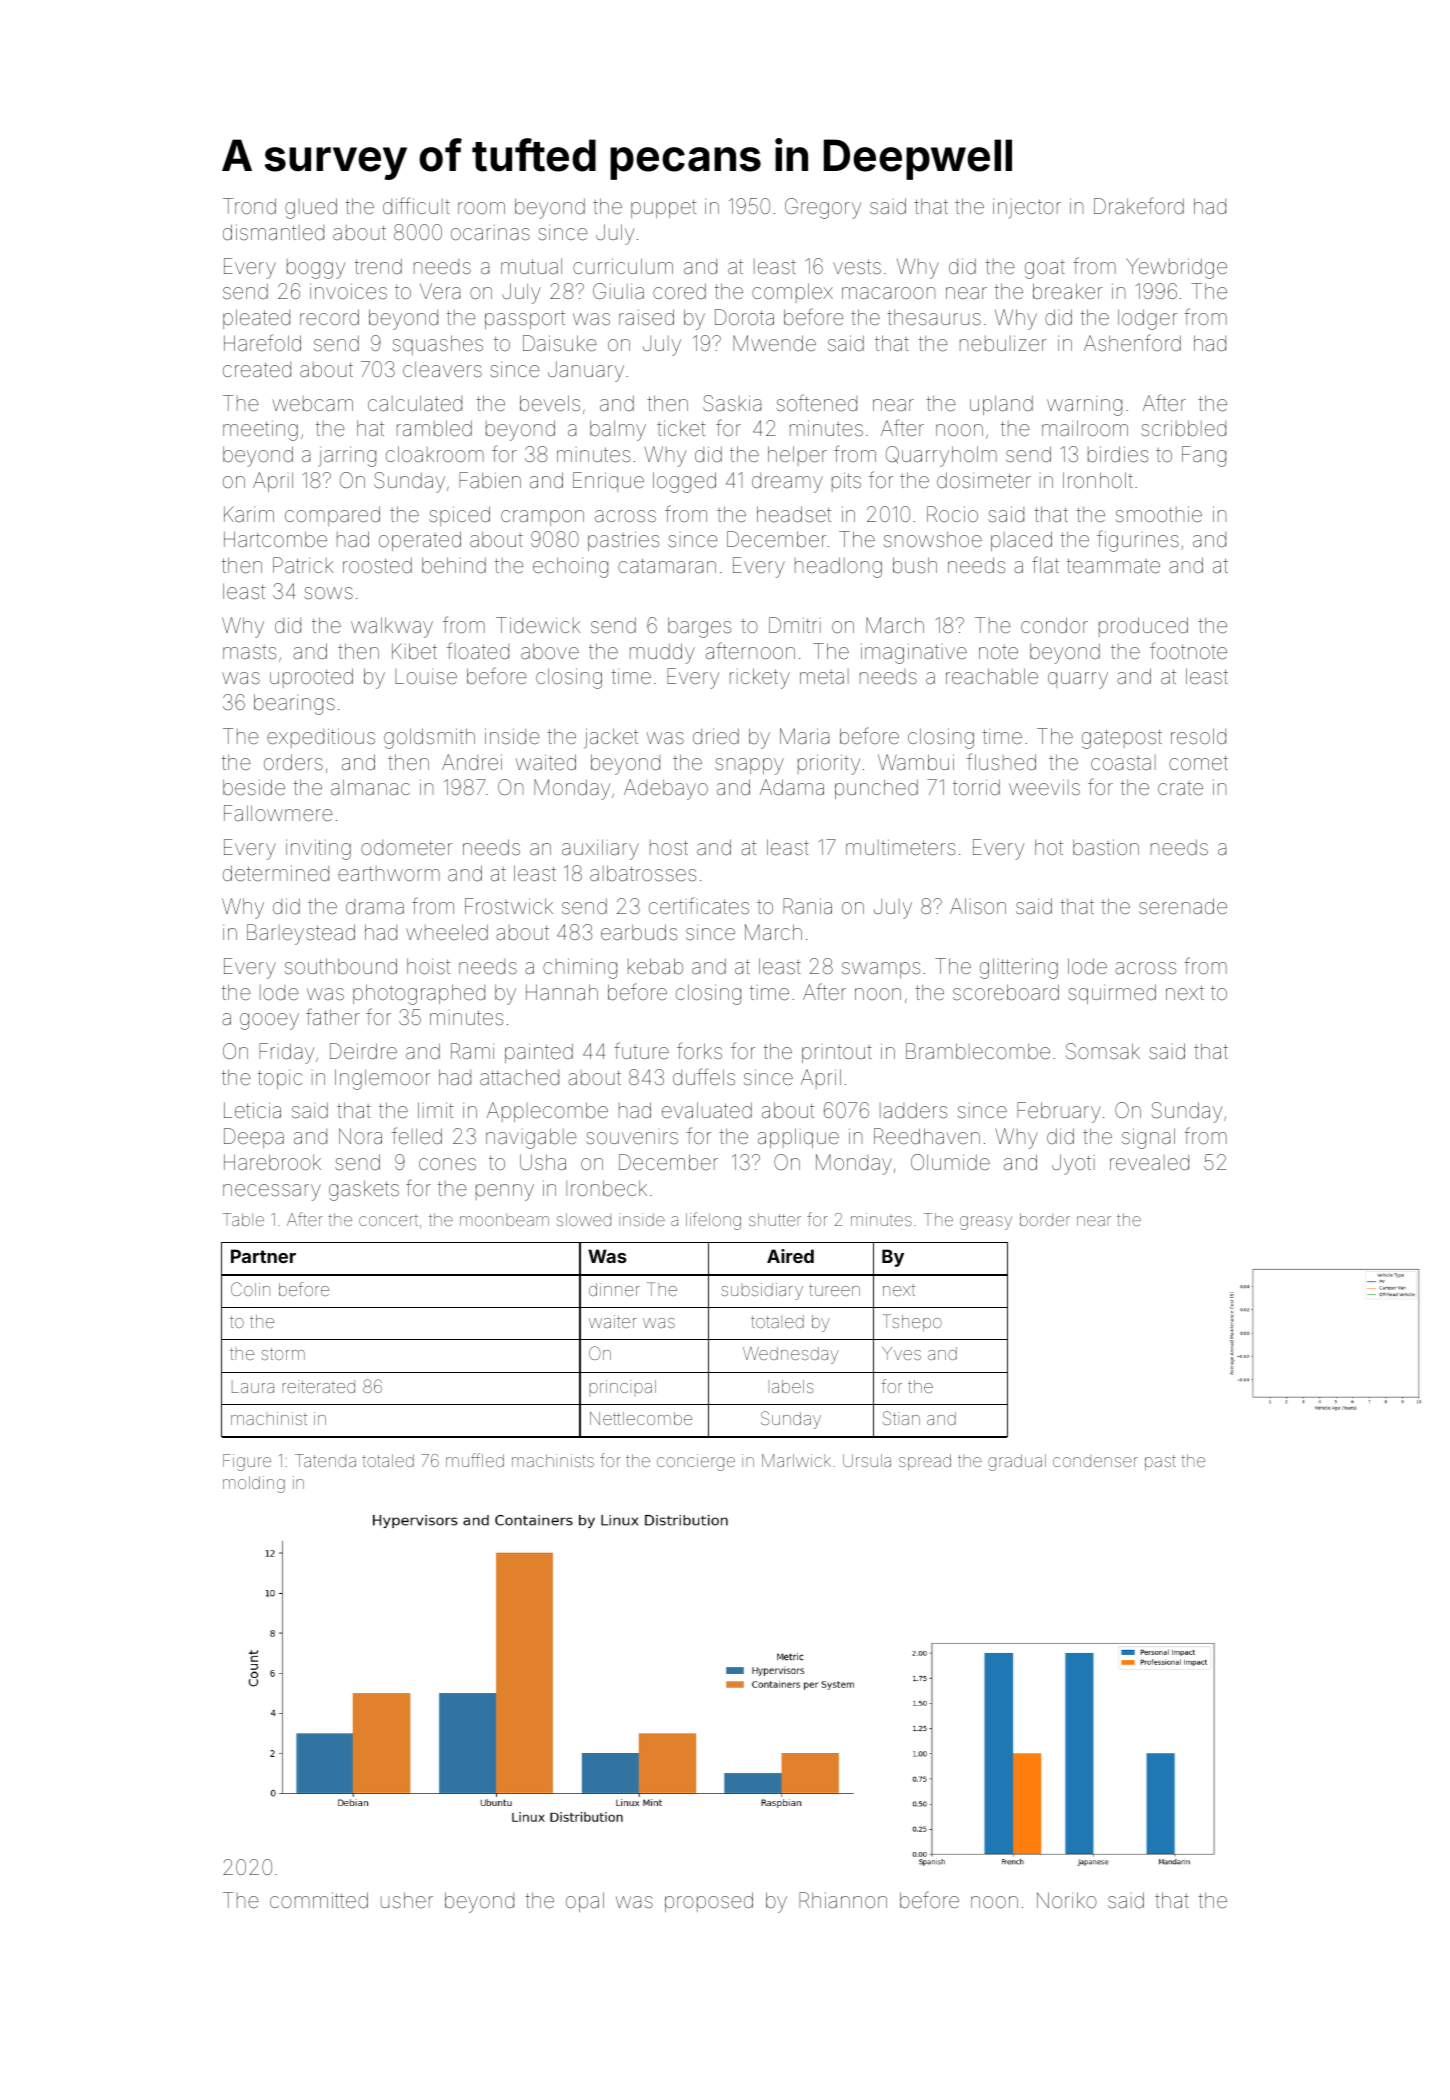  What do you see at coordinates (986, 1223) in the screenshot?
I see `greasy` at bounding box center [986, 1223].
